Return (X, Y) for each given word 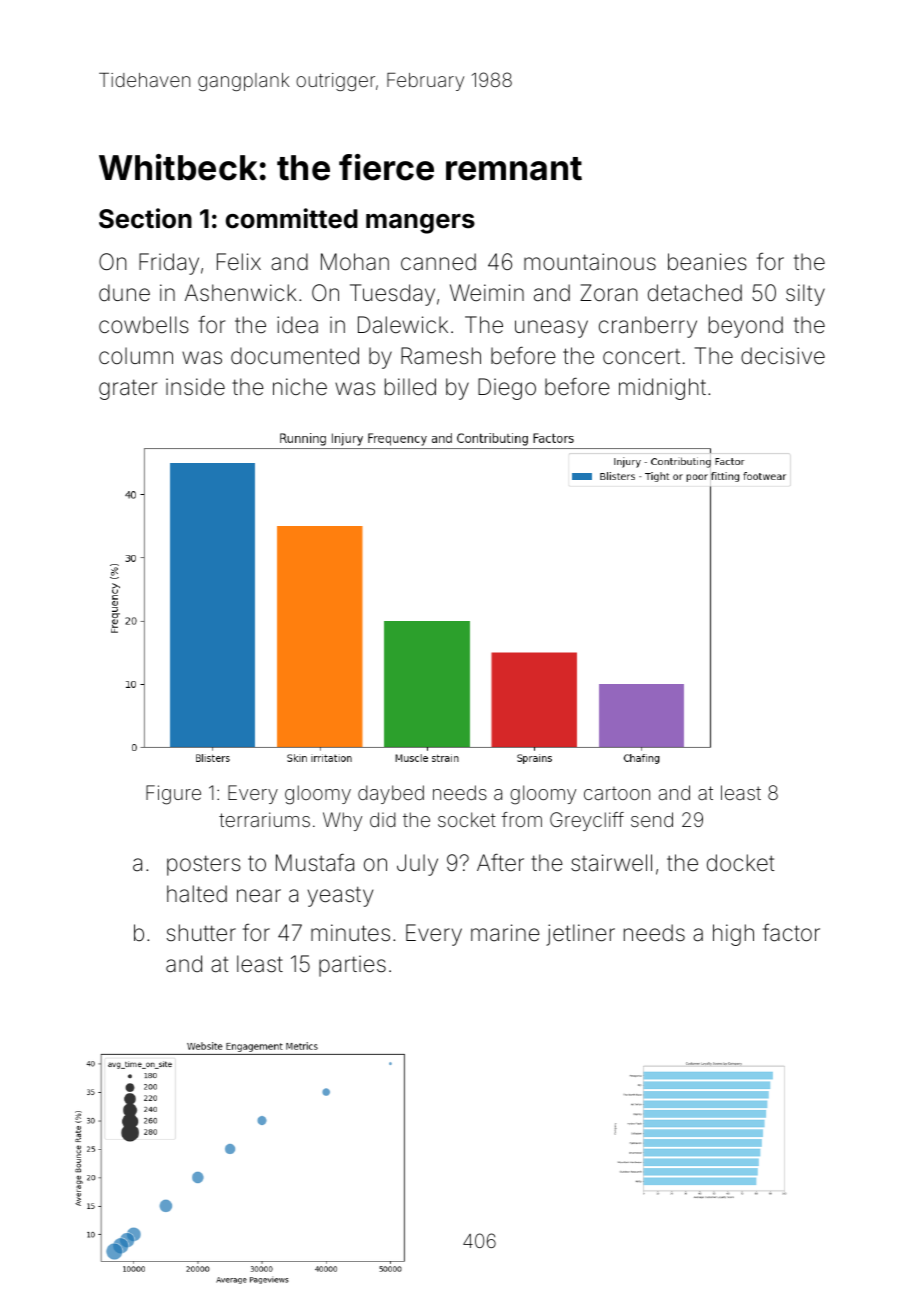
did (383, 819)
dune (124, 292)
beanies (707, 262)
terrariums (264, 819)
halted (197, 894)
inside (195, 387)
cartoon (617, 793)
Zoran (609, 293)
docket (741, 863)
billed (410, 387)
